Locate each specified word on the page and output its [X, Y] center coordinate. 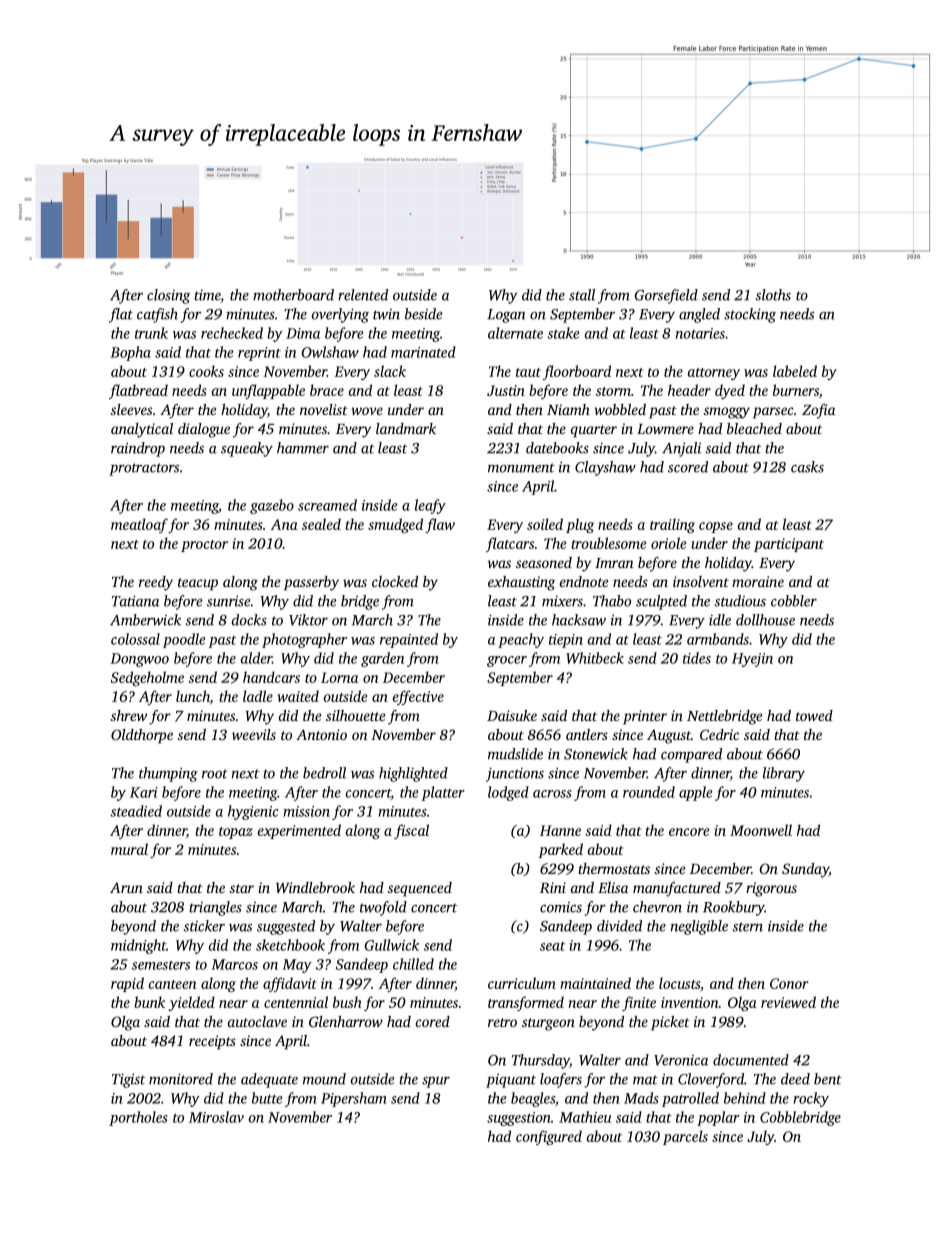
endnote [584, 581]
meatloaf [139, 525]
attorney [714, 374]
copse [716, 527]
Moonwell [761, 830]
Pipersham [353, 1099]
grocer [507, 661]
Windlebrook [315, 887]
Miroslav [216, 1117]
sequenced [420, 889]
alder [256, 658]
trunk [151, 333]
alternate [515, 333]
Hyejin [752, 660]
